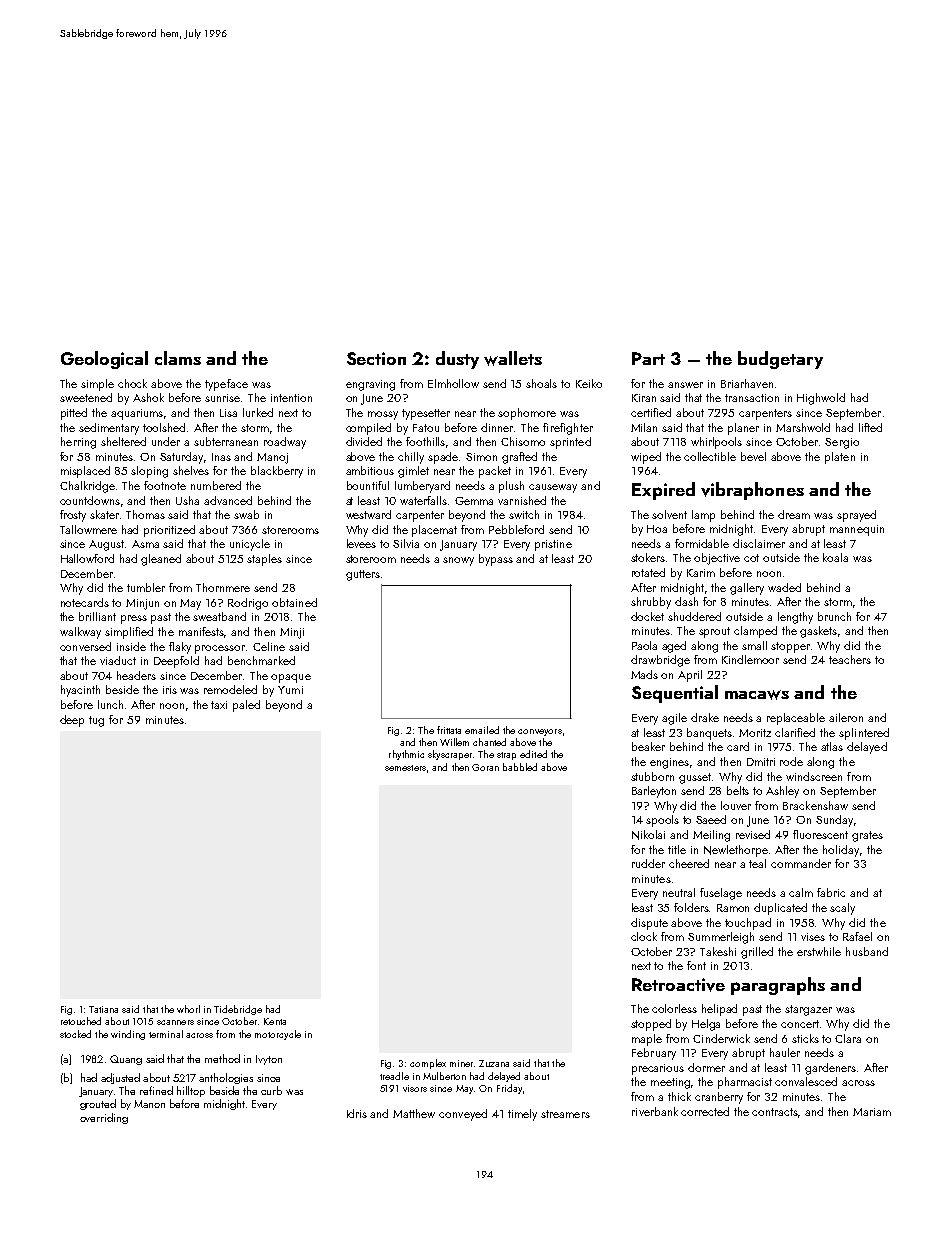  I want to click on vibraphones, so click(752, 491).
